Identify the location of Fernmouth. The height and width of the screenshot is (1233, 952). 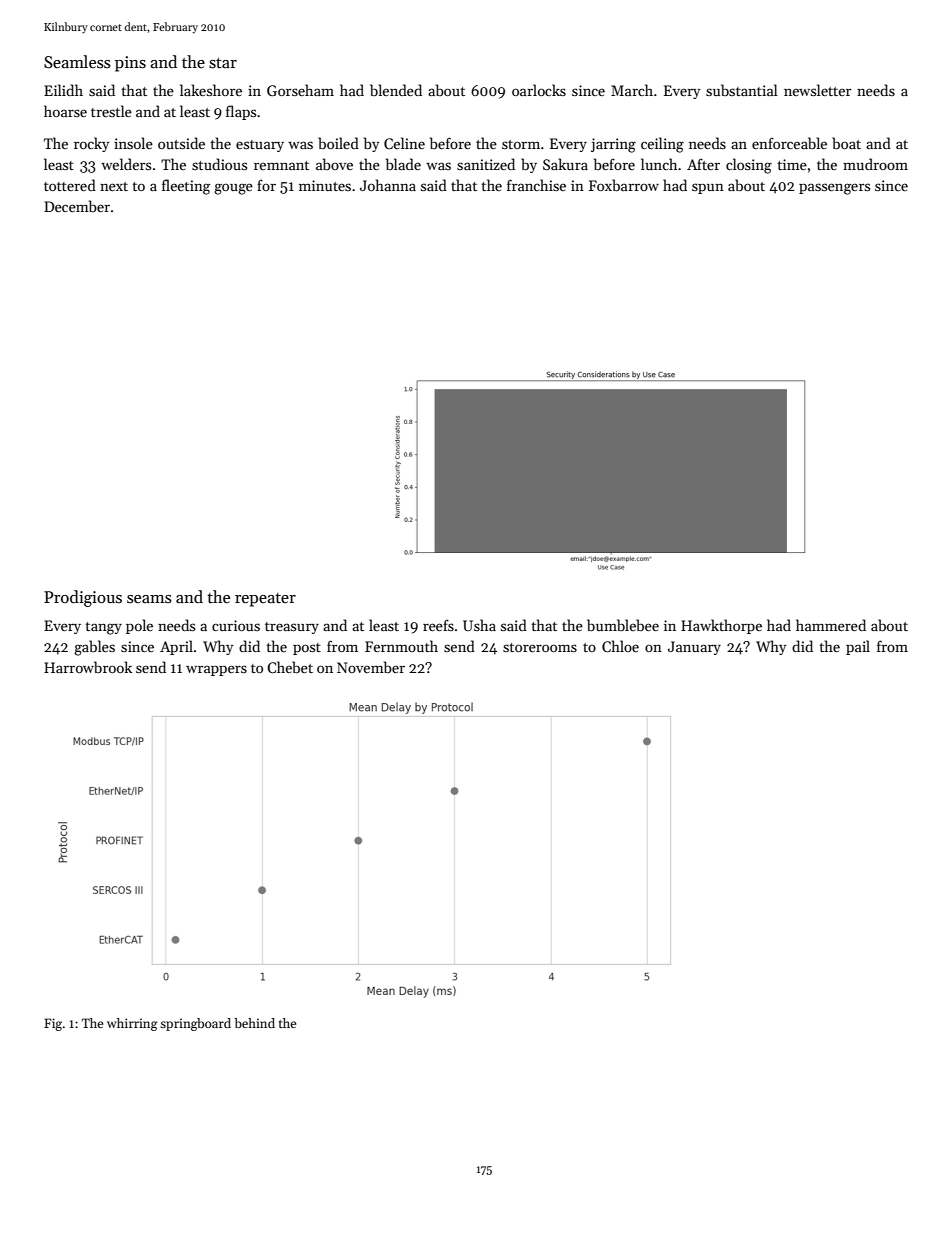
(401, 646).
